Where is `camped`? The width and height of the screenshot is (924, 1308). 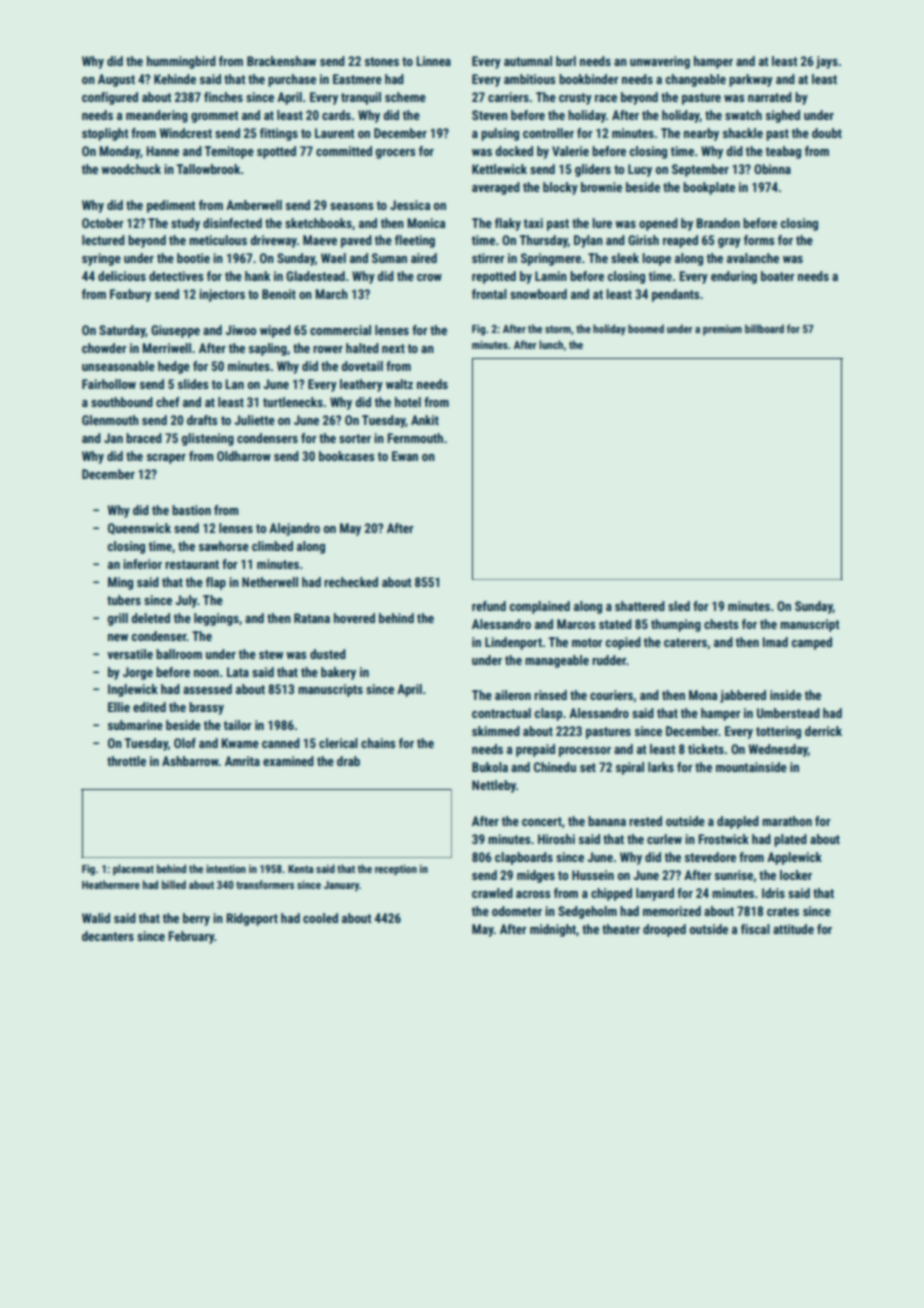
camped is located at coordinates (812, 643).
